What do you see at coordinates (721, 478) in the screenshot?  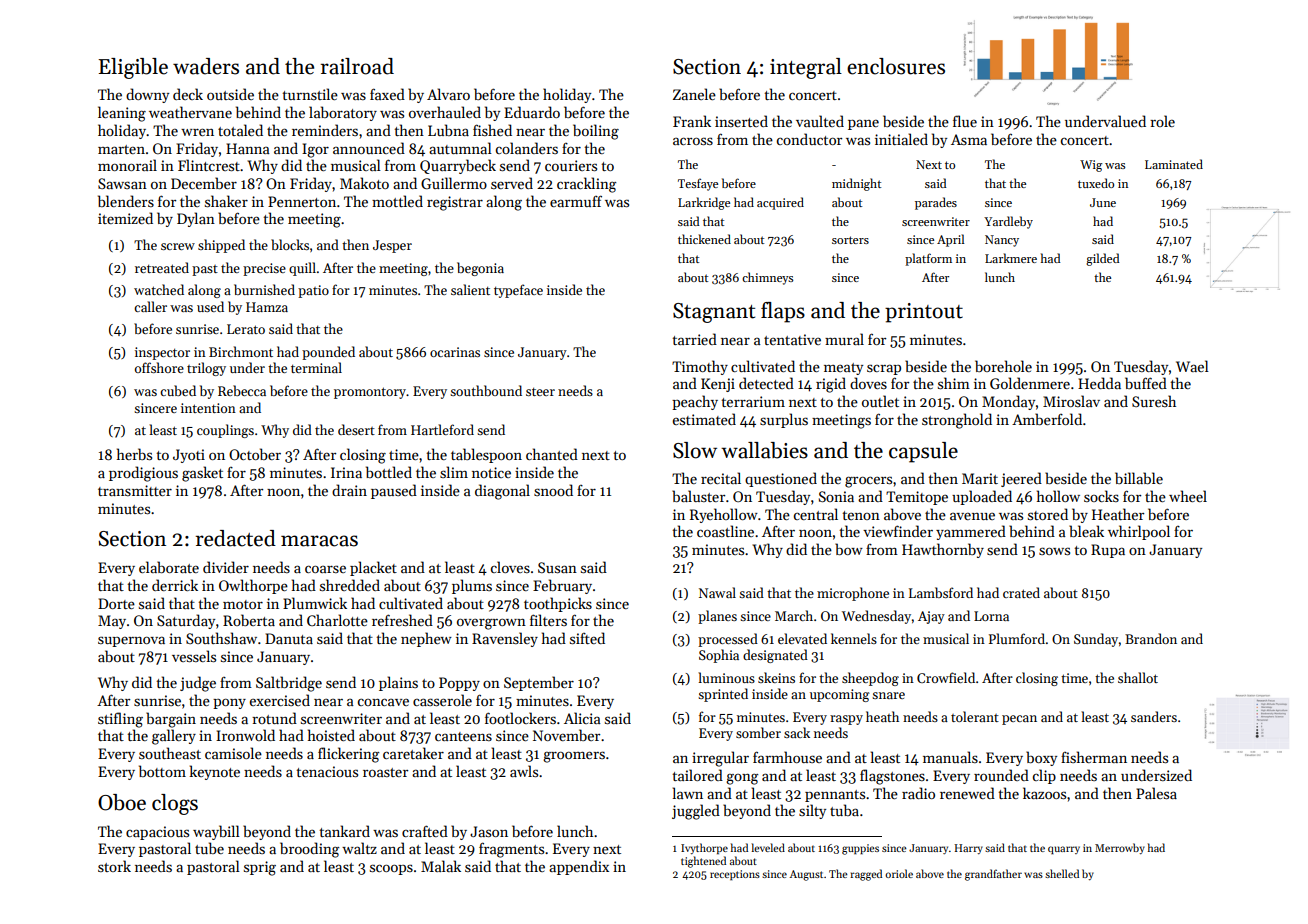 I see `recital` at bounding box center [721, 478].
